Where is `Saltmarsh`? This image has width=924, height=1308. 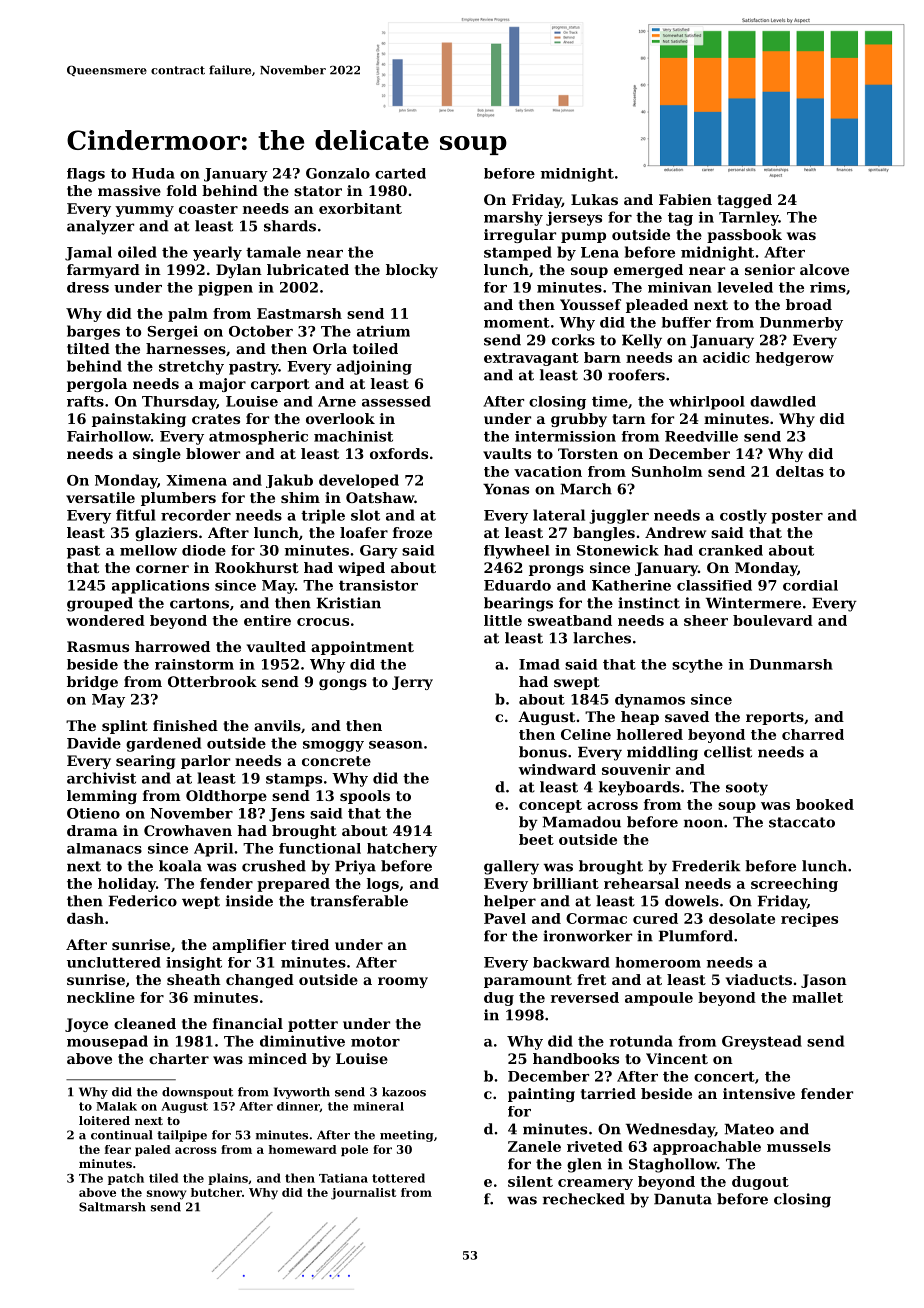 Saltmarsh is located at coordinates (112, 1207).
